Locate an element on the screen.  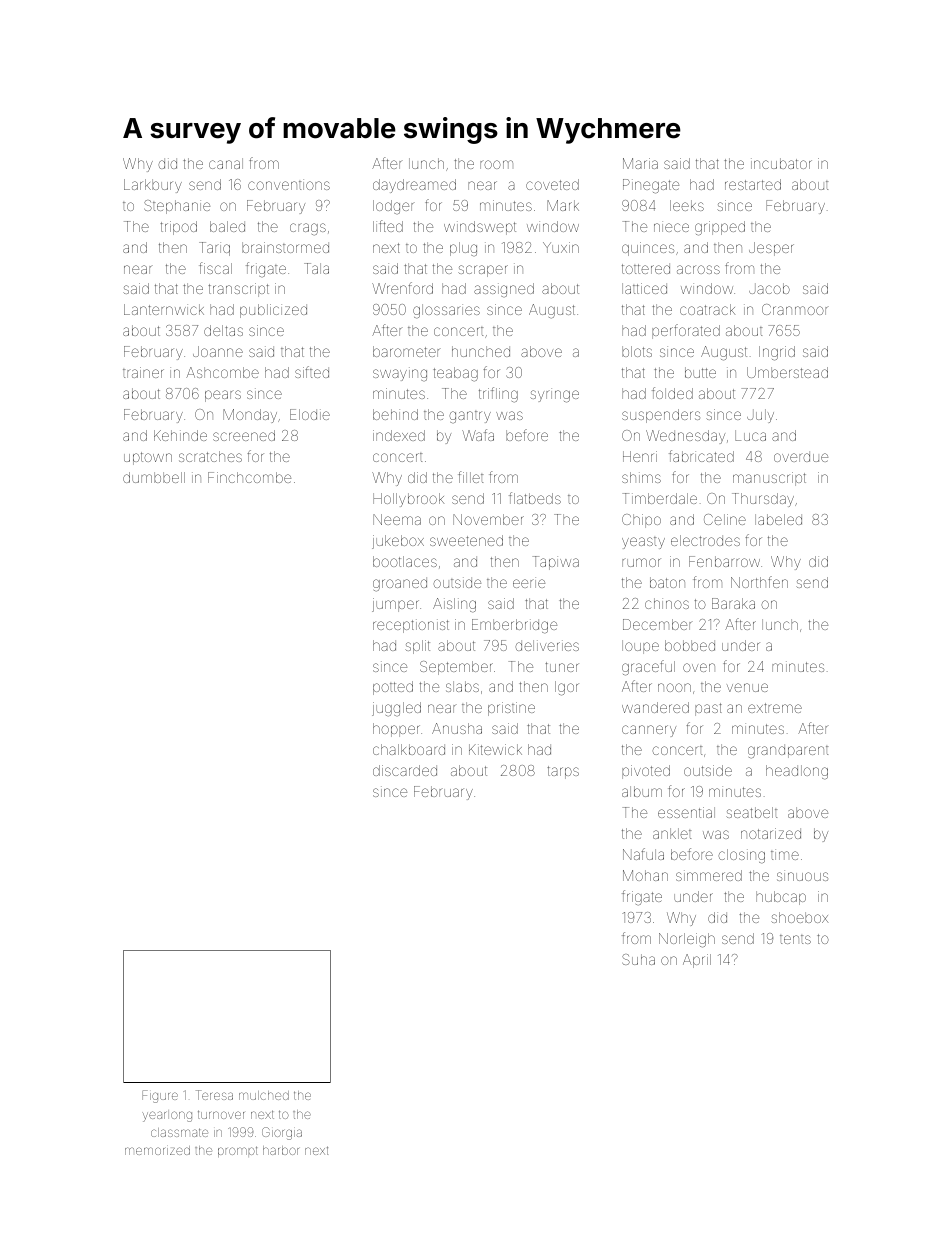
incubator is located at coordinates (781, 163).
